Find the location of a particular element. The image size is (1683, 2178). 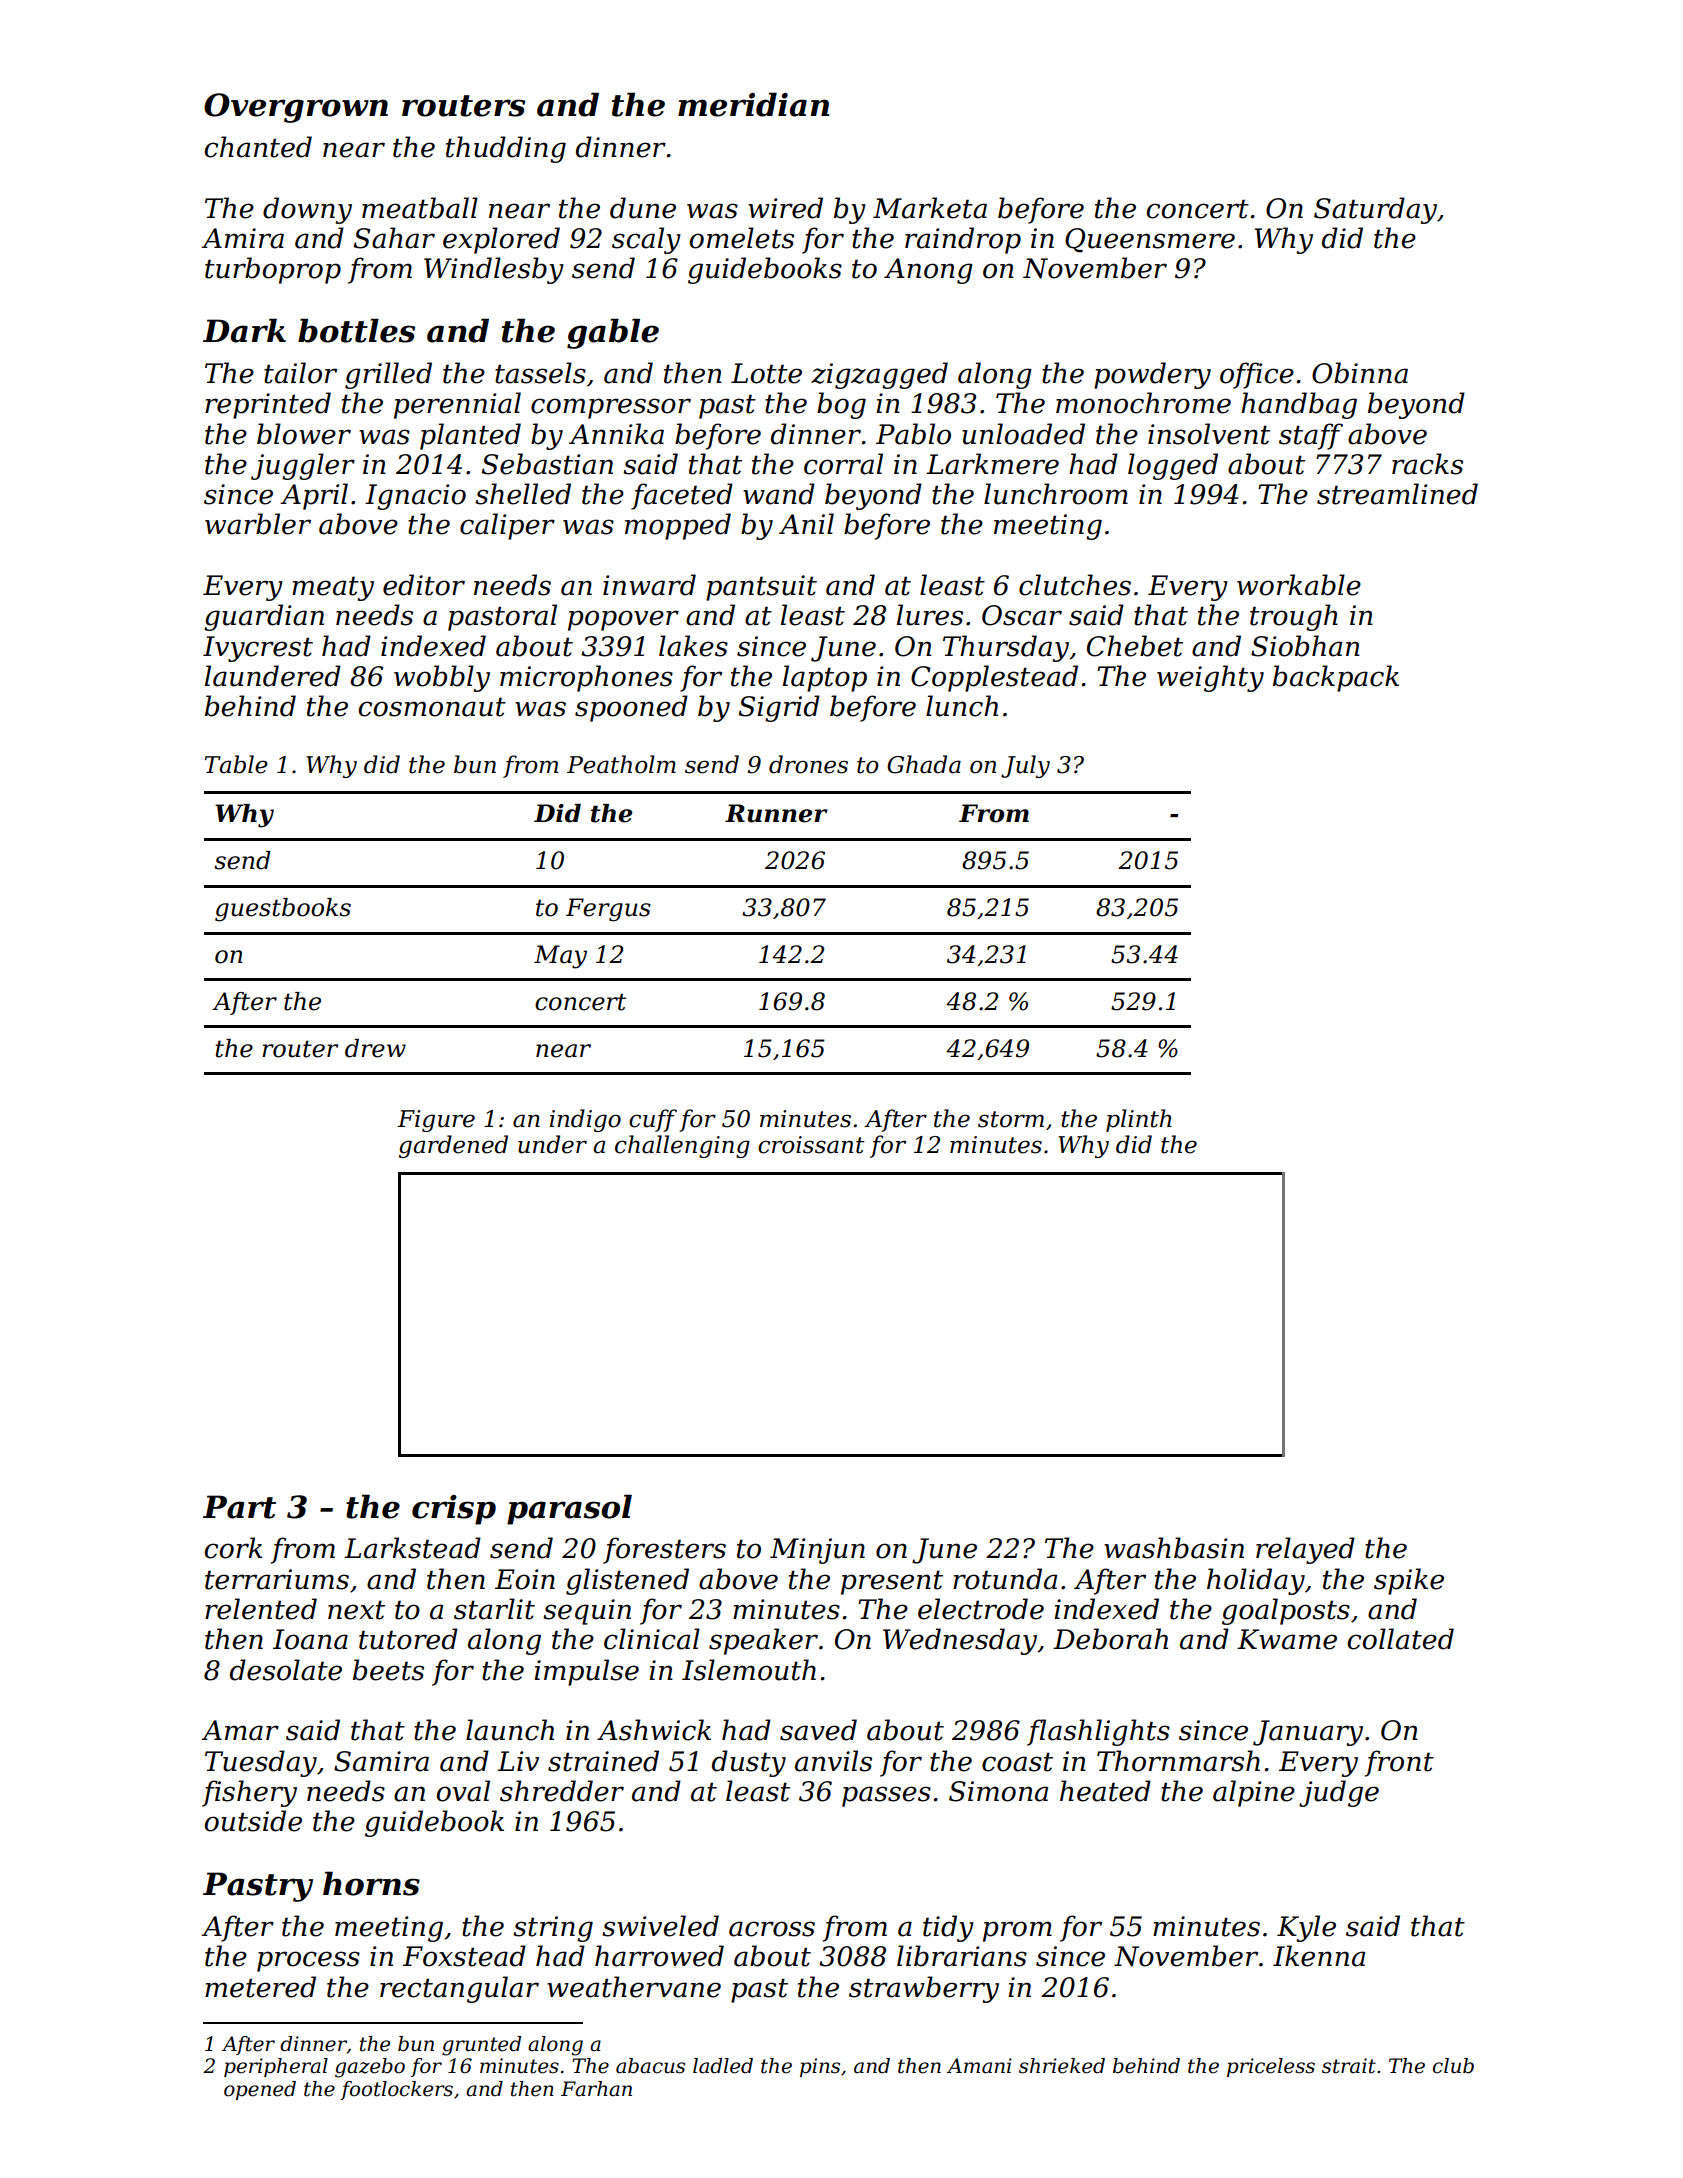

relayed is located at coordinates (1305, 1550).
